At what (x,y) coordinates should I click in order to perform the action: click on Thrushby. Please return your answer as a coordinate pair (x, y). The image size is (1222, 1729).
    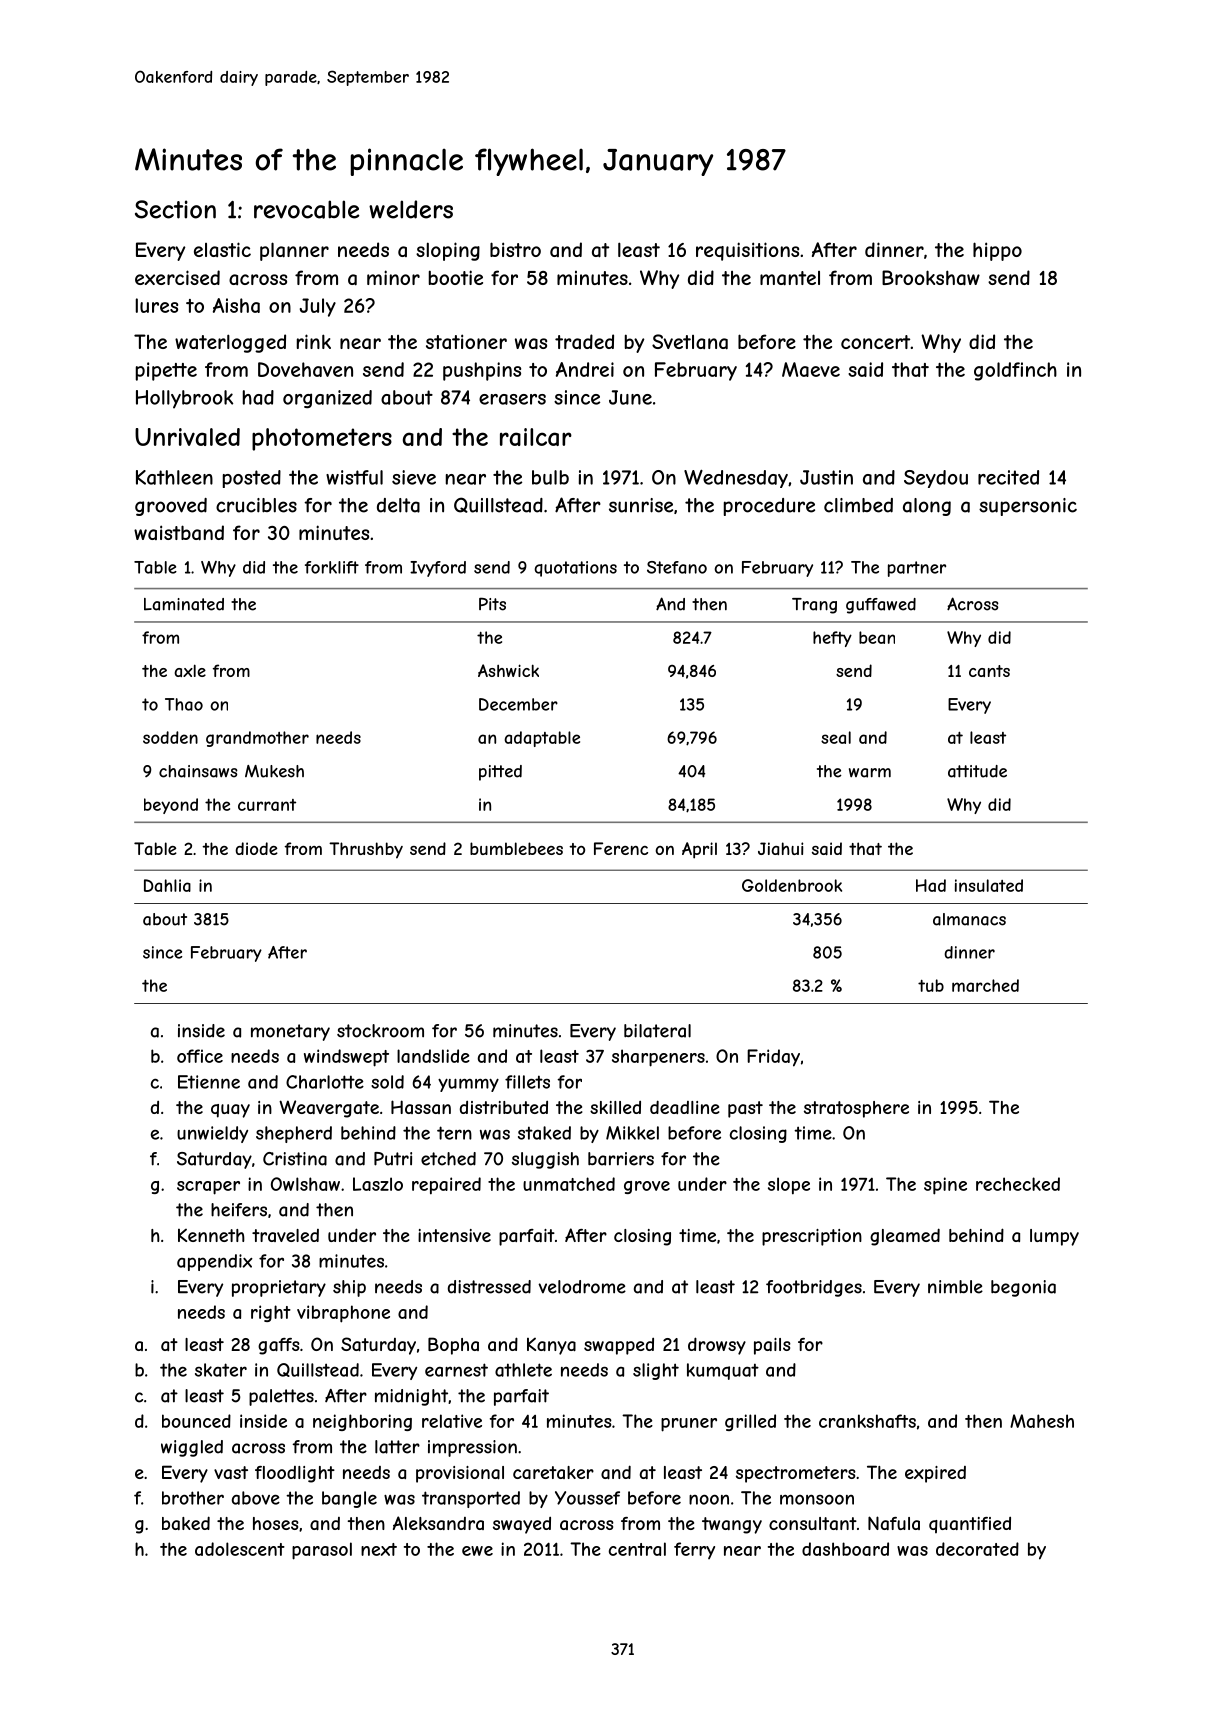
    Looking at the image, I should click on (366, 850).
